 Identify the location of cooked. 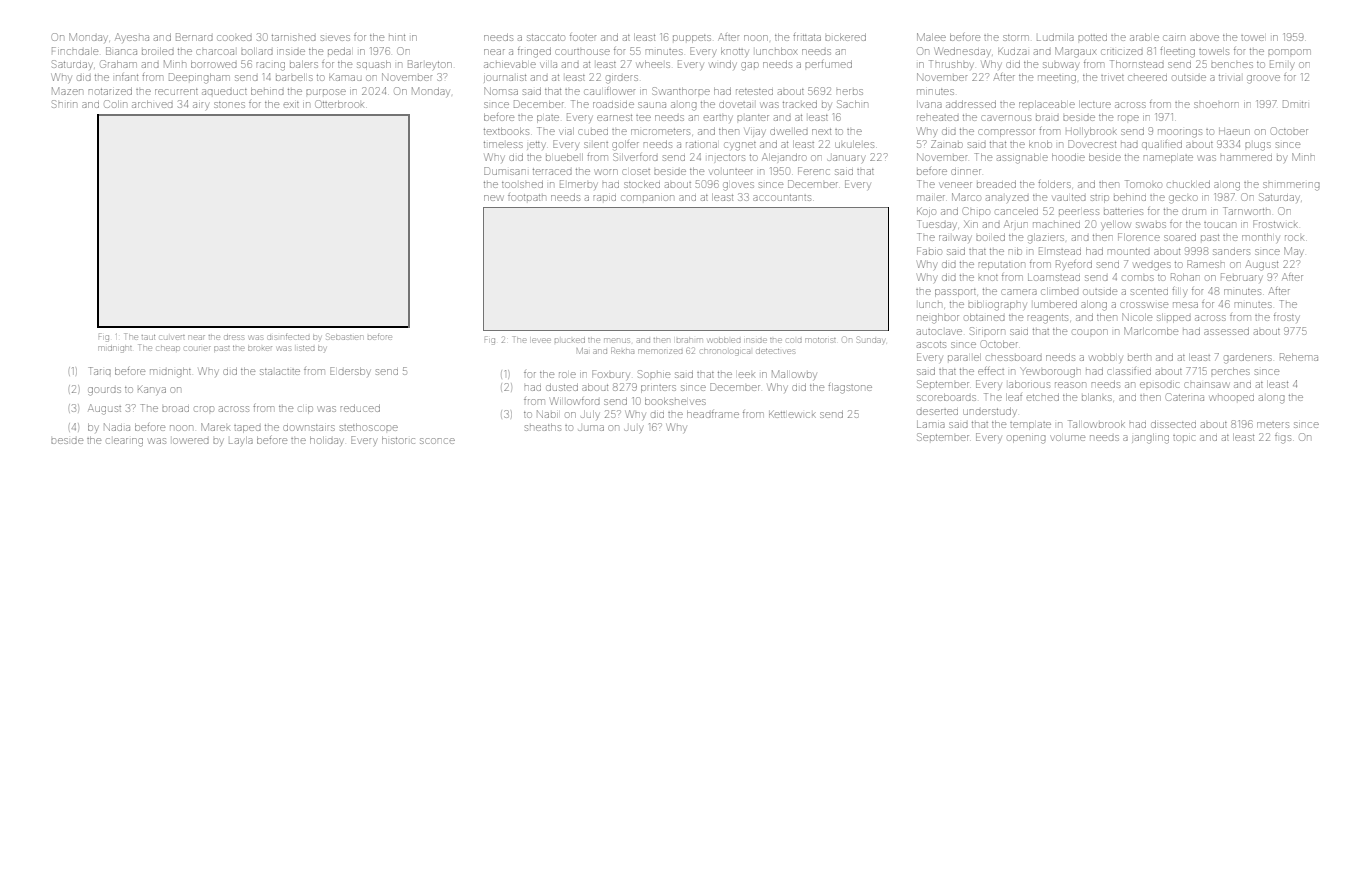
(234, 38).
